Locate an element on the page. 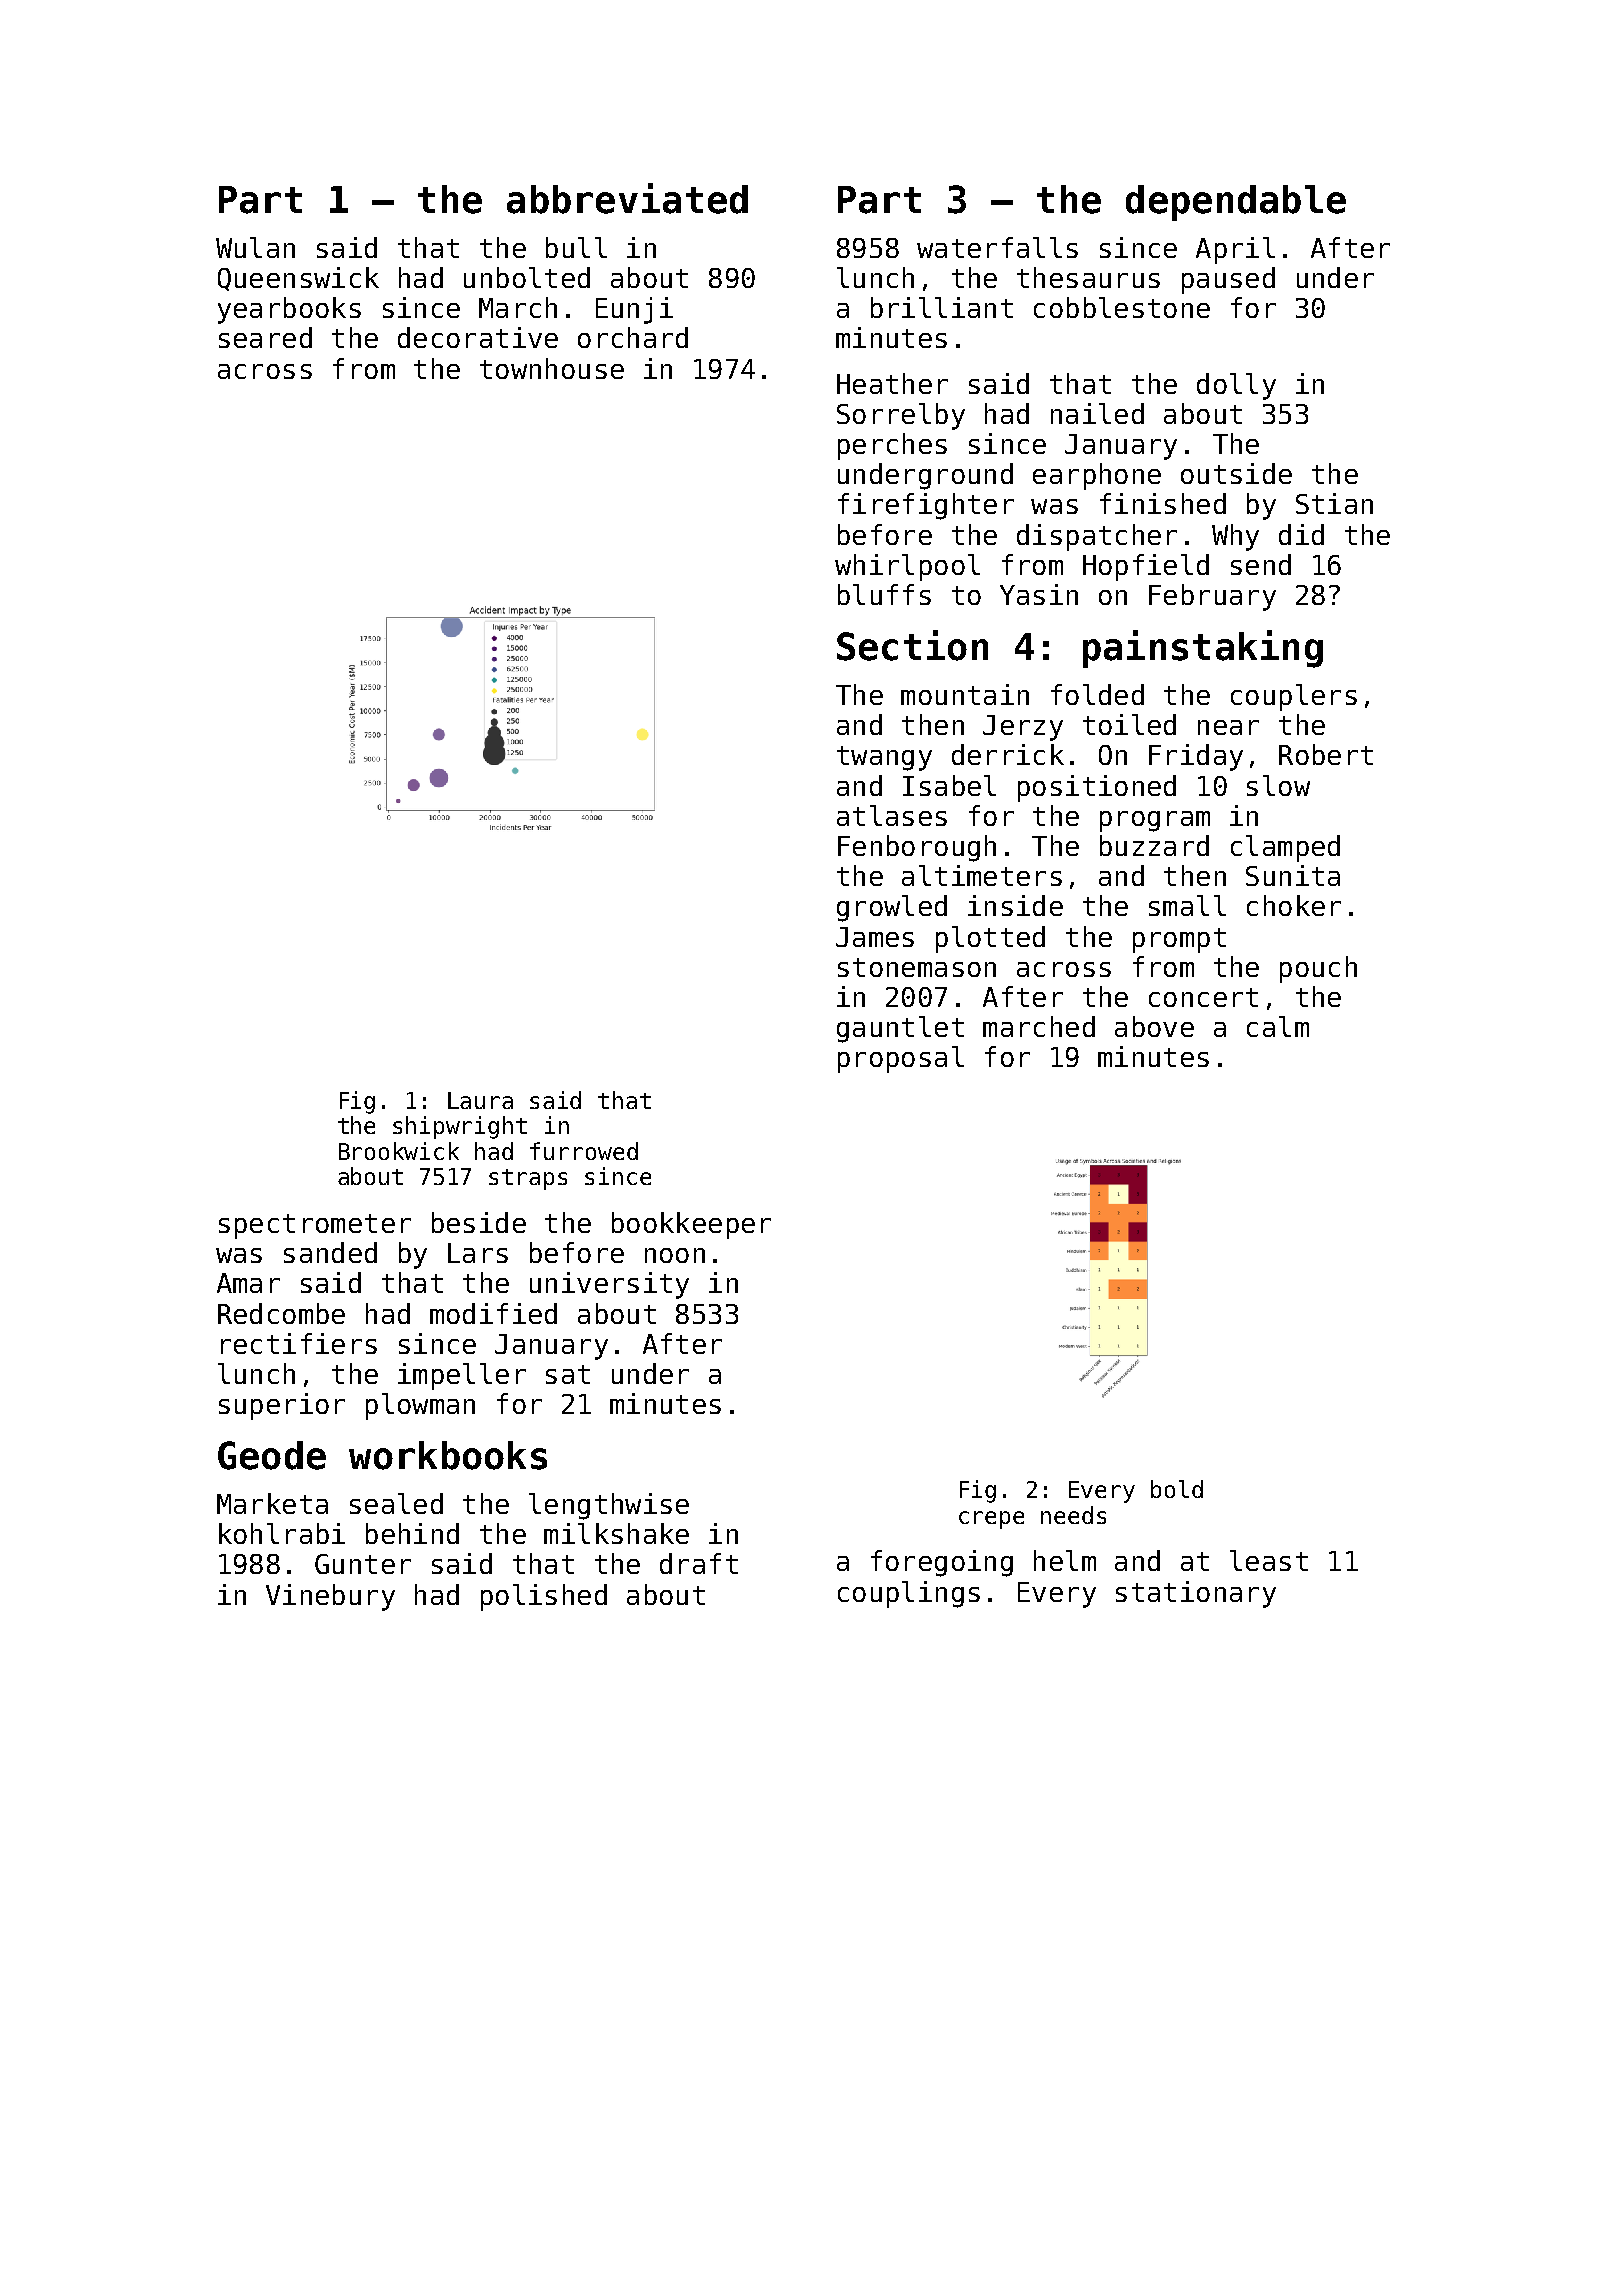 The height and width of the page is (2292, 1620). mountain is located at coordinates (965, 694).
